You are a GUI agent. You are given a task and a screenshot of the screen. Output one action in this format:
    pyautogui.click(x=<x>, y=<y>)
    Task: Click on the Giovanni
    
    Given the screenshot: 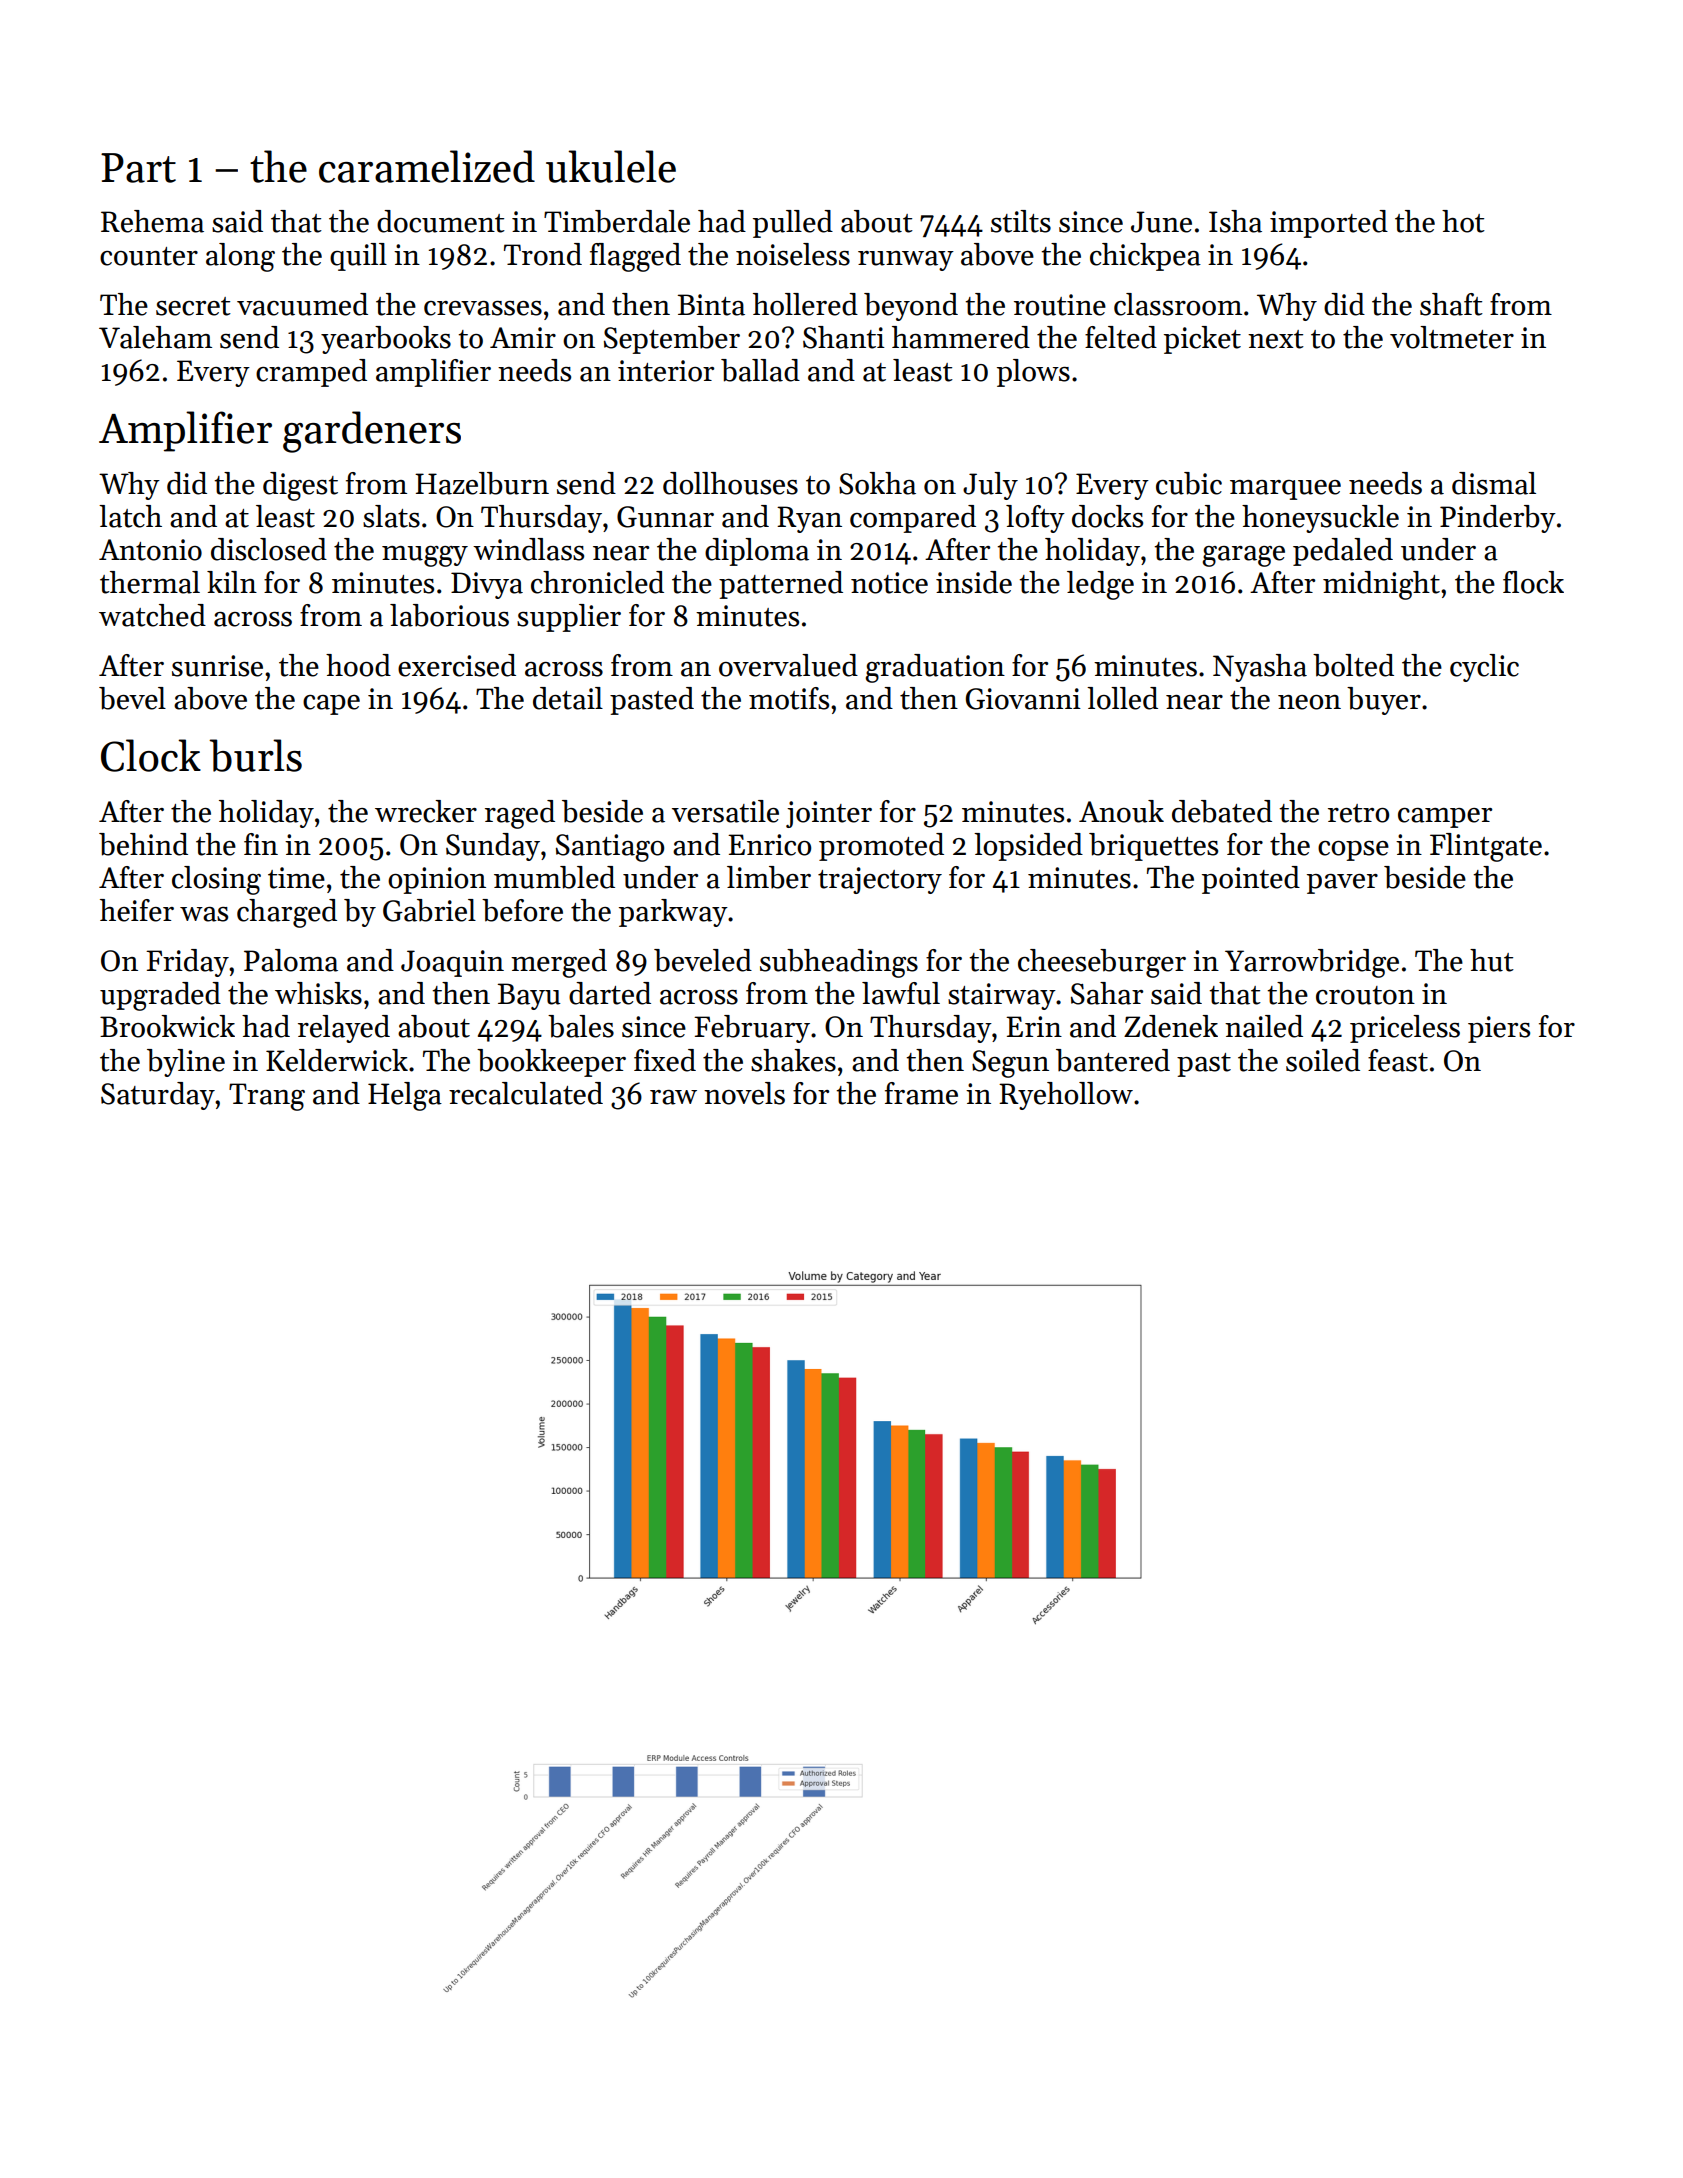 What is the action you would take?
    pyautogui.click(x=1023, y=699)
